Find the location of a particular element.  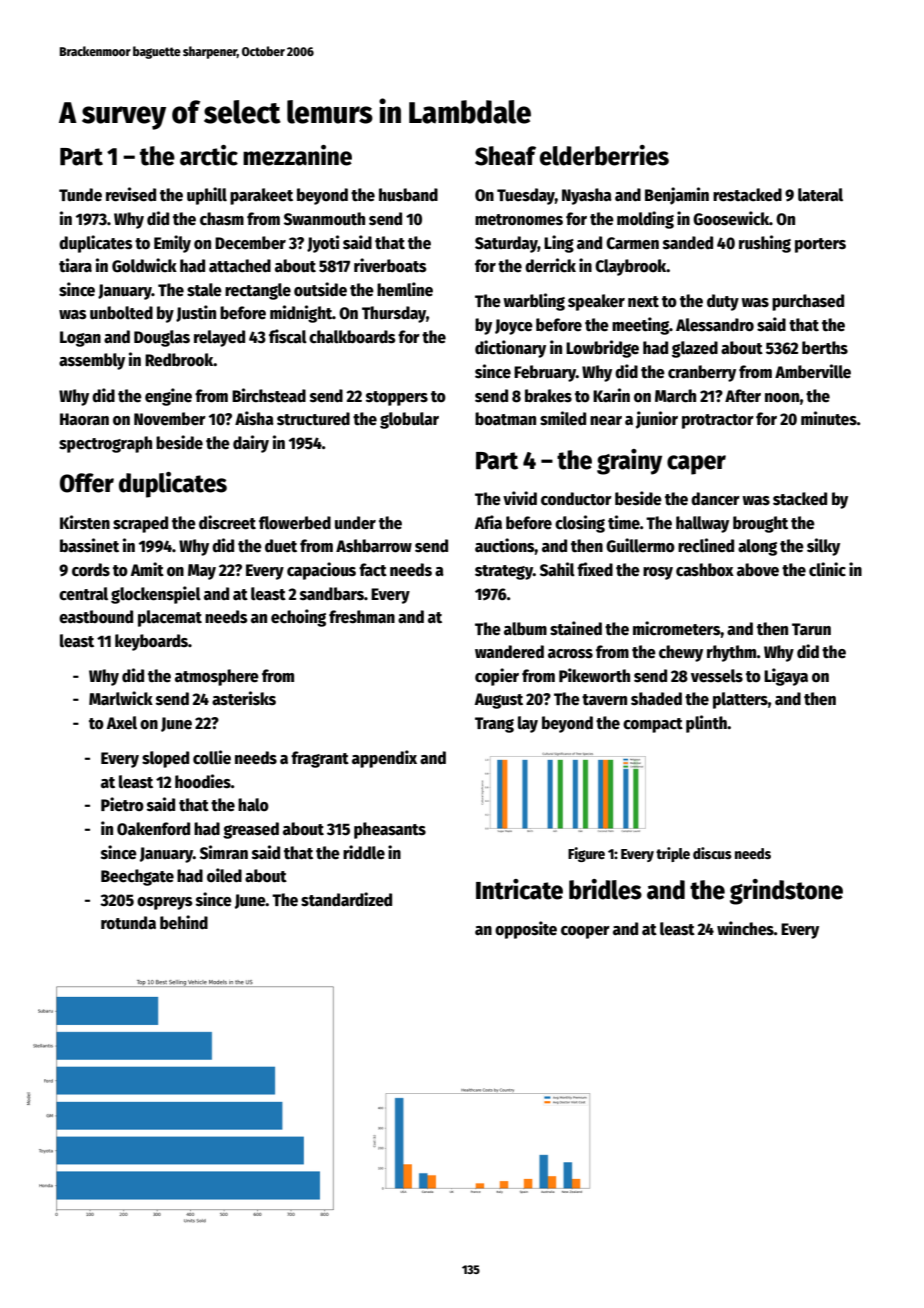

lateral is located at coordinates (820, 195).
